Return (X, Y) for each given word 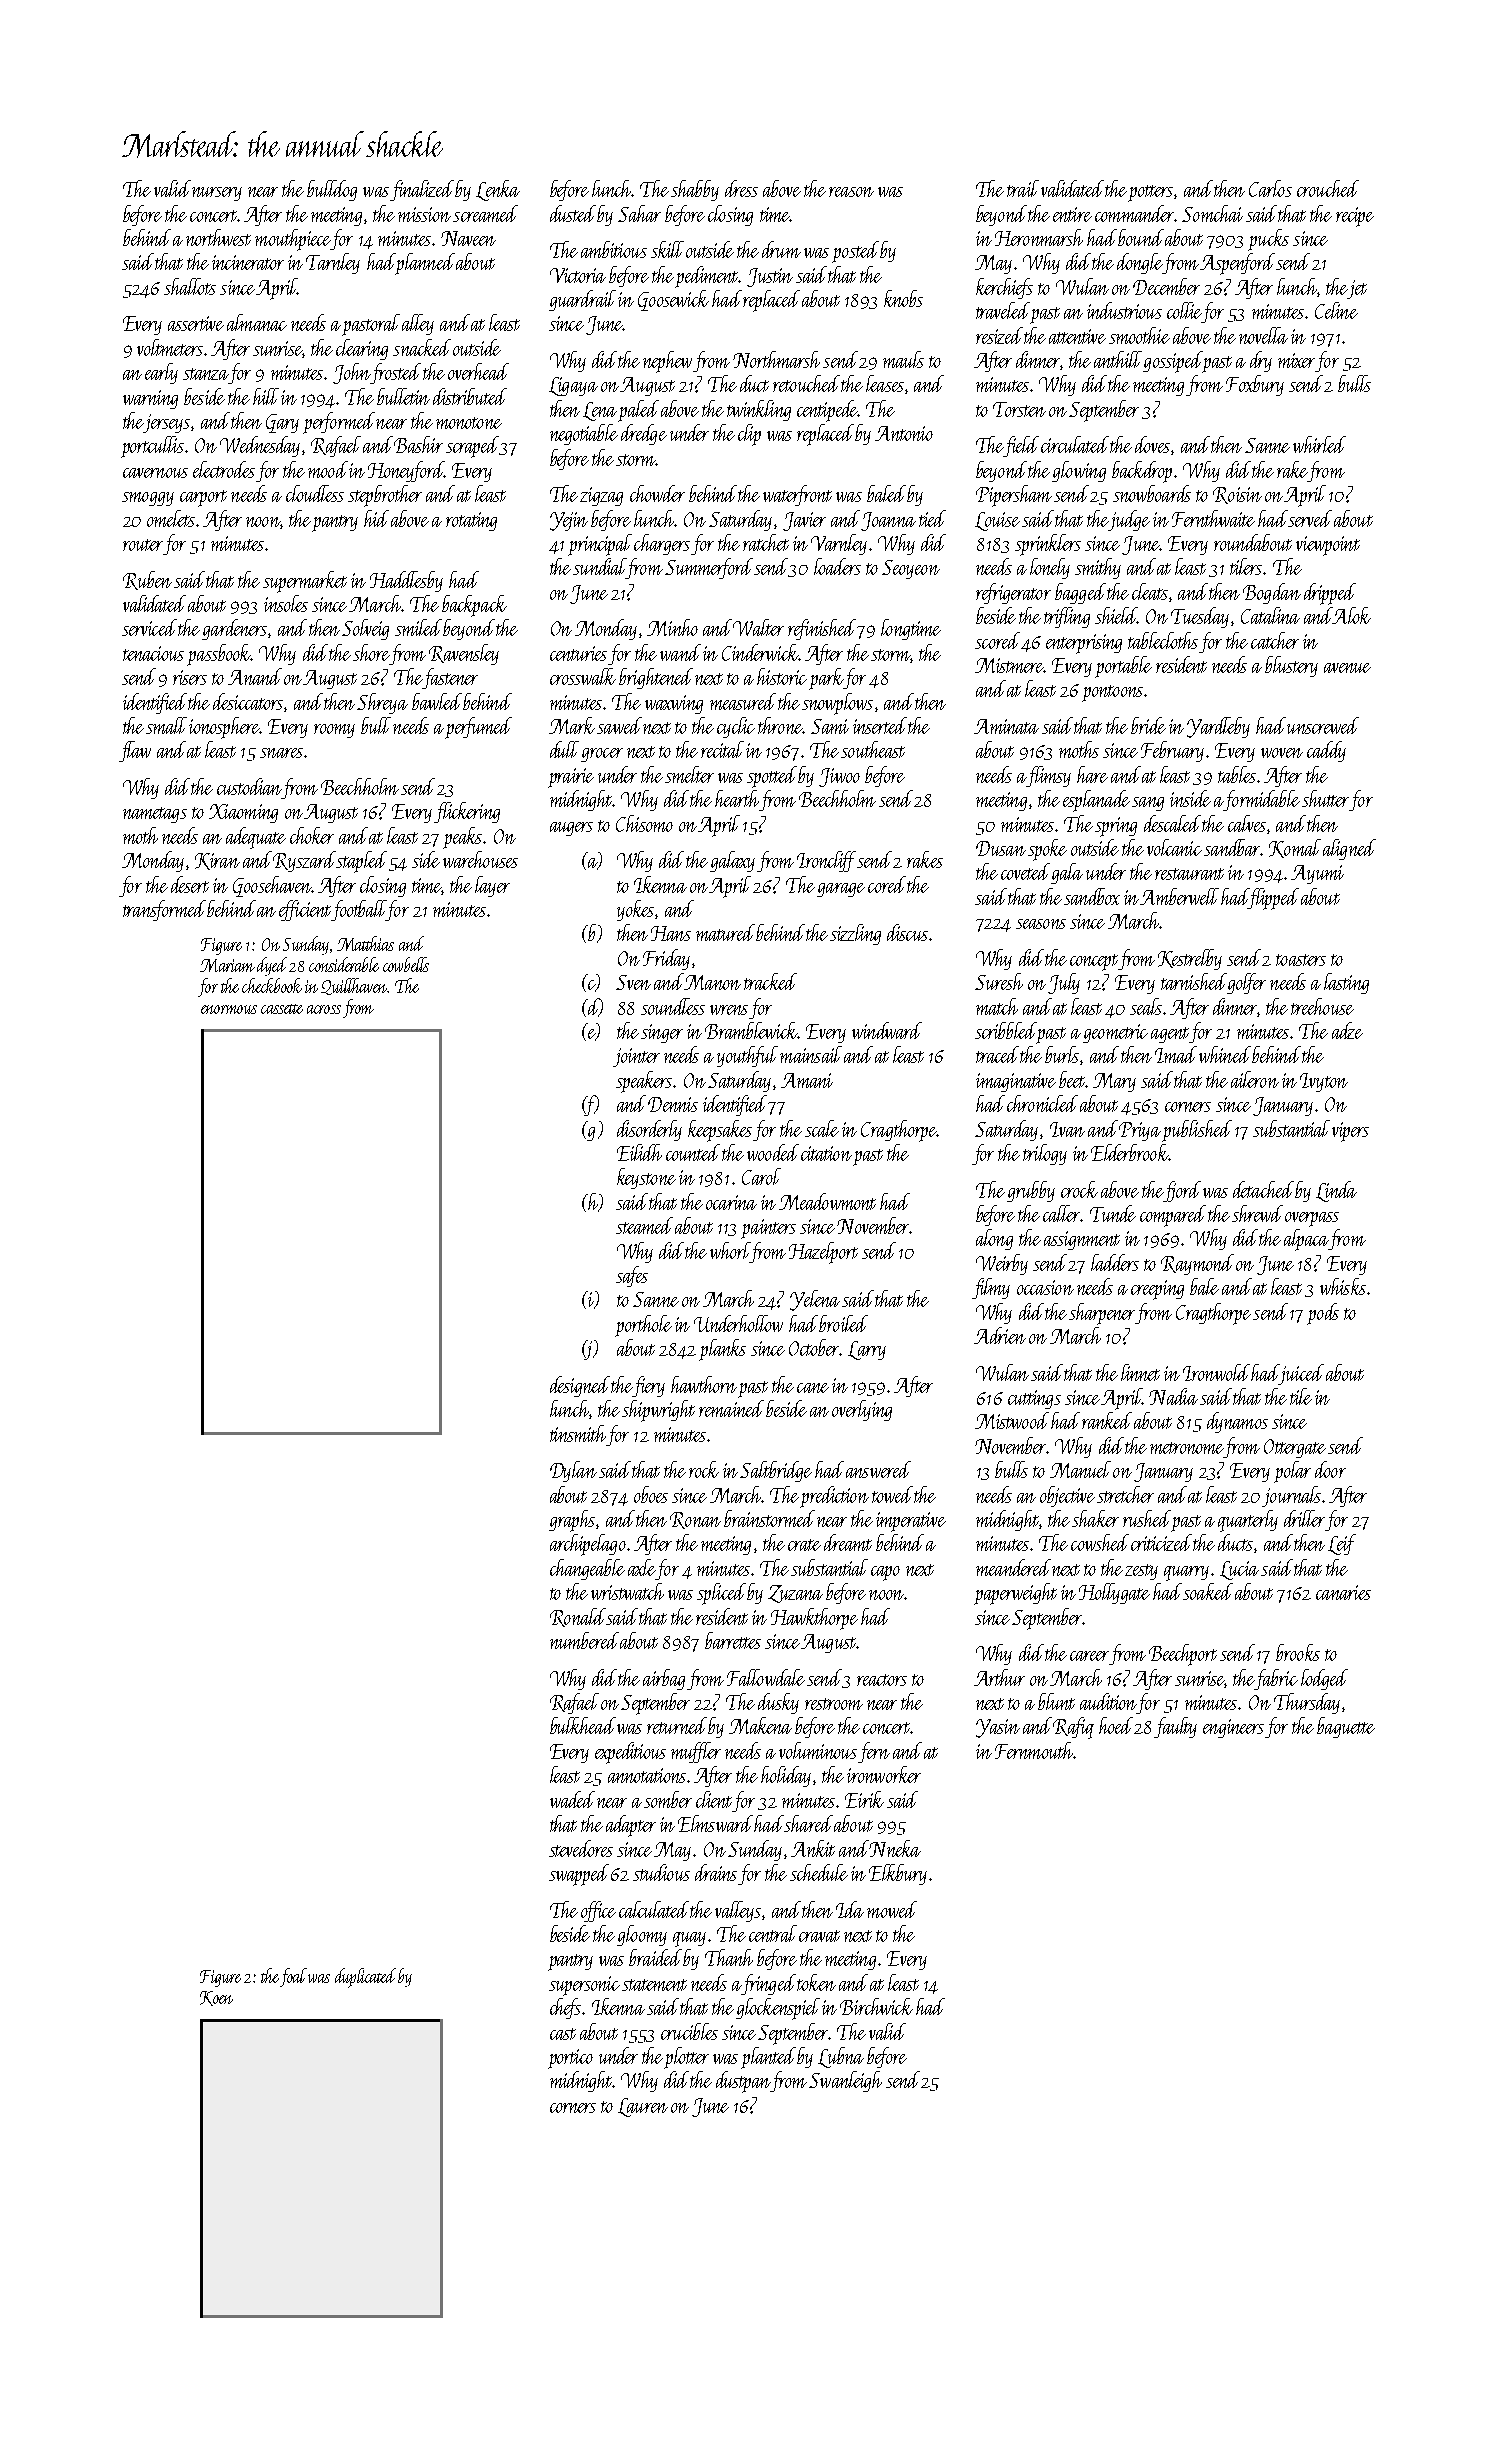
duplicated (365, 1978)
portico (570, 2059)
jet (1357, 289)
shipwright (658, 1411)
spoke (1047, 850)
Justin (770, 277)
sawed (619, 725)
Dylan (573, 1471)
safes (632, 1276)
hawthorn (704, 1384)
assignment (1082, 1240)
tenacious (153, 653)
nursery (217, 194)
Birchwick (876, 2006)
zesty (1141, 1572)
